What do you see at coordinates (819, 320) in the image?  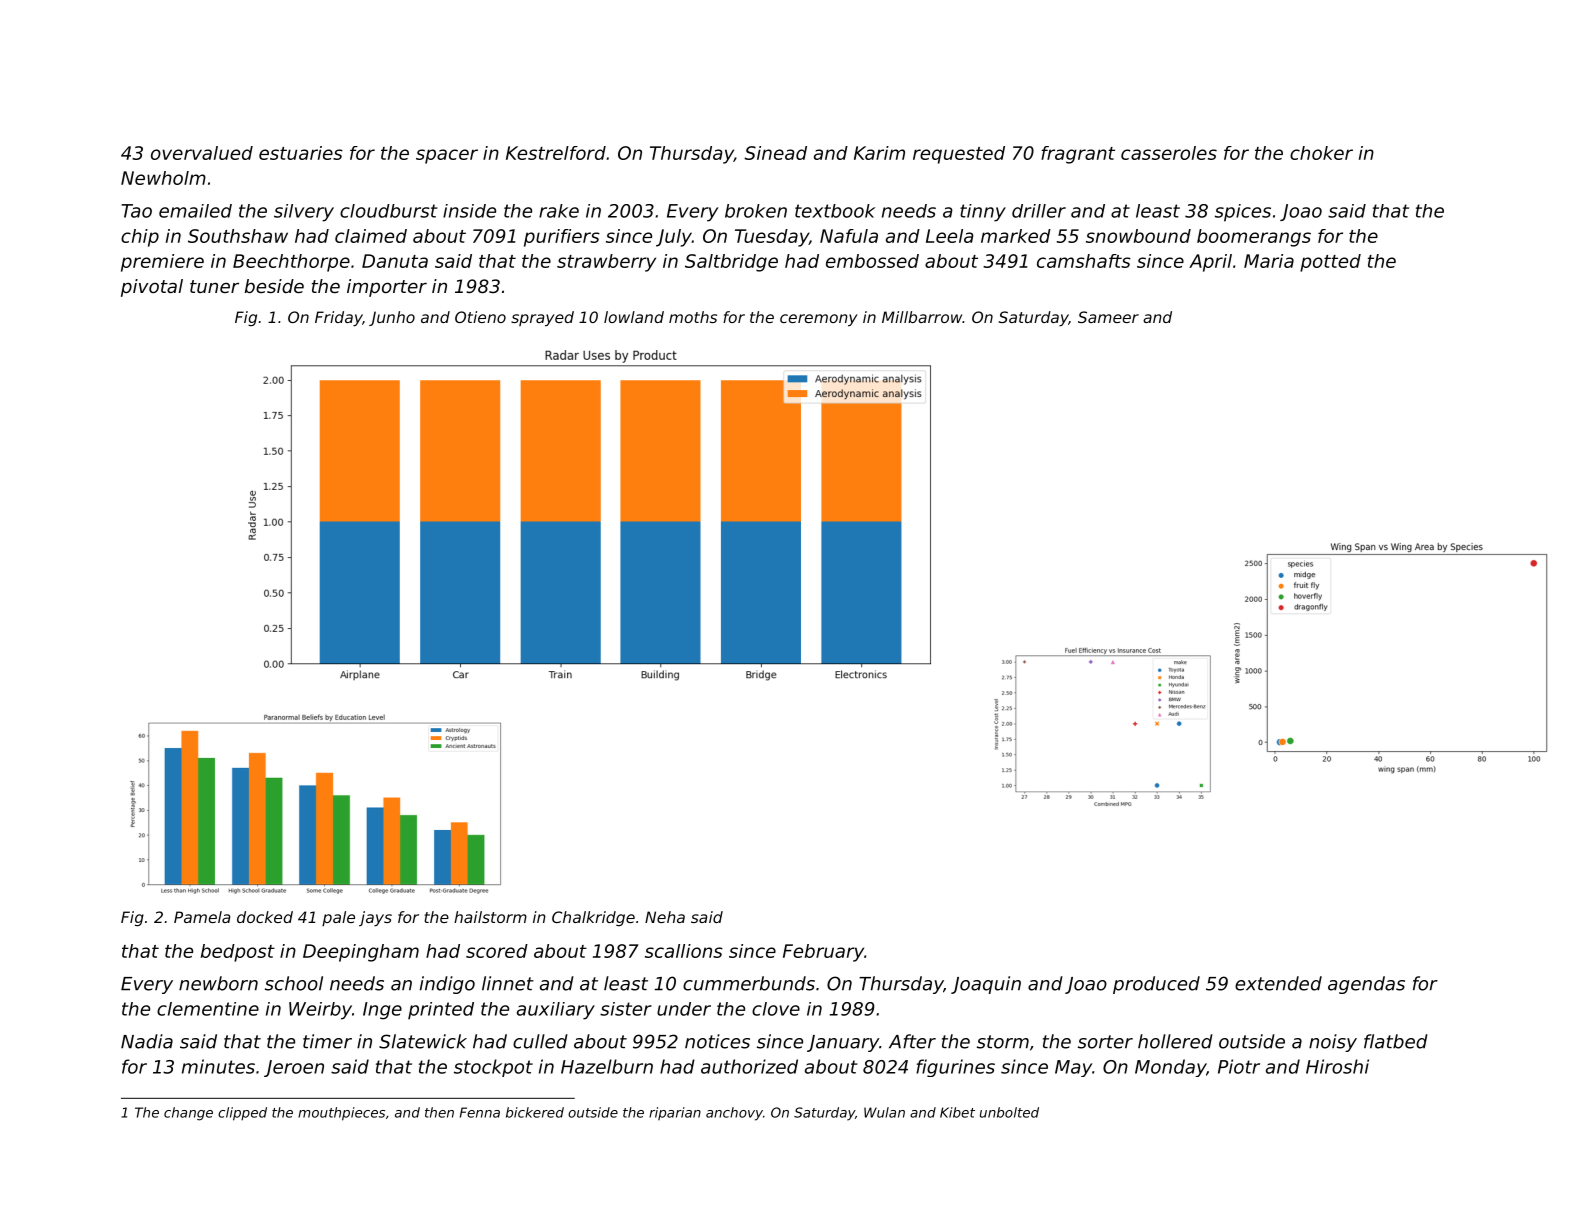 I see `ceremony` at bounding box center [819, 320].
